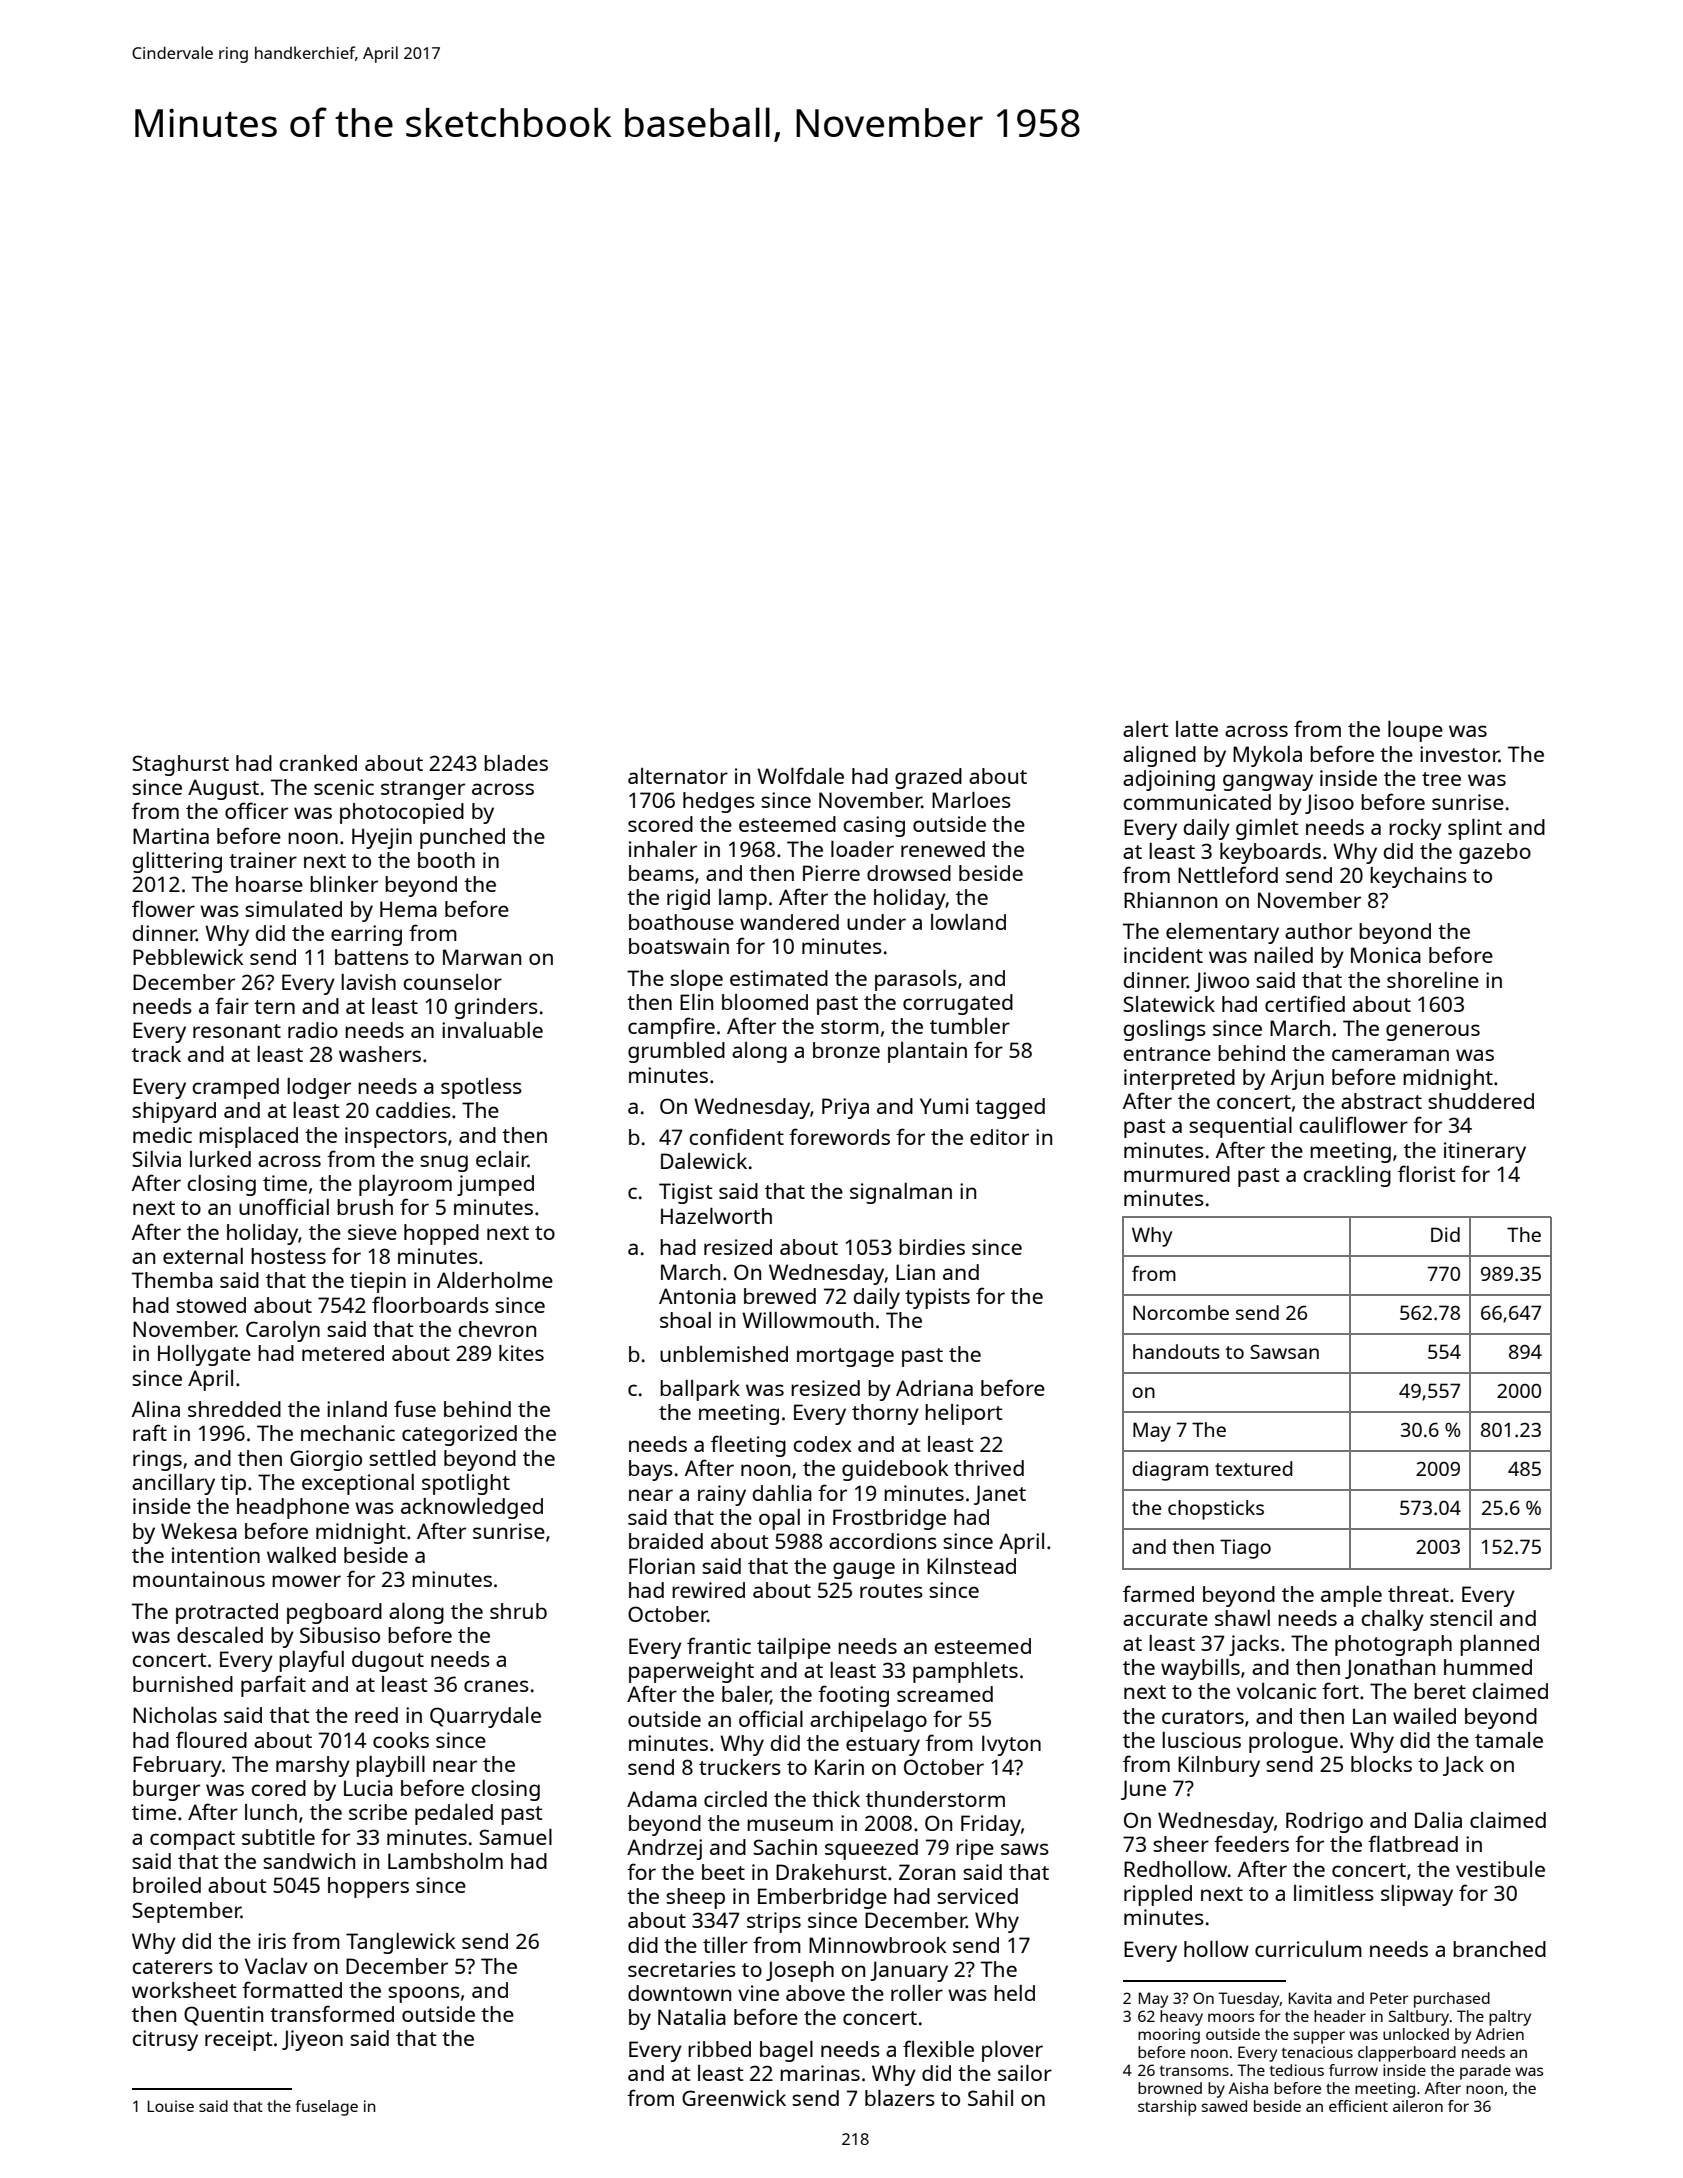 This screenshot has height=2178, width=1683. I want to click on trainer, so click(263, 860).
